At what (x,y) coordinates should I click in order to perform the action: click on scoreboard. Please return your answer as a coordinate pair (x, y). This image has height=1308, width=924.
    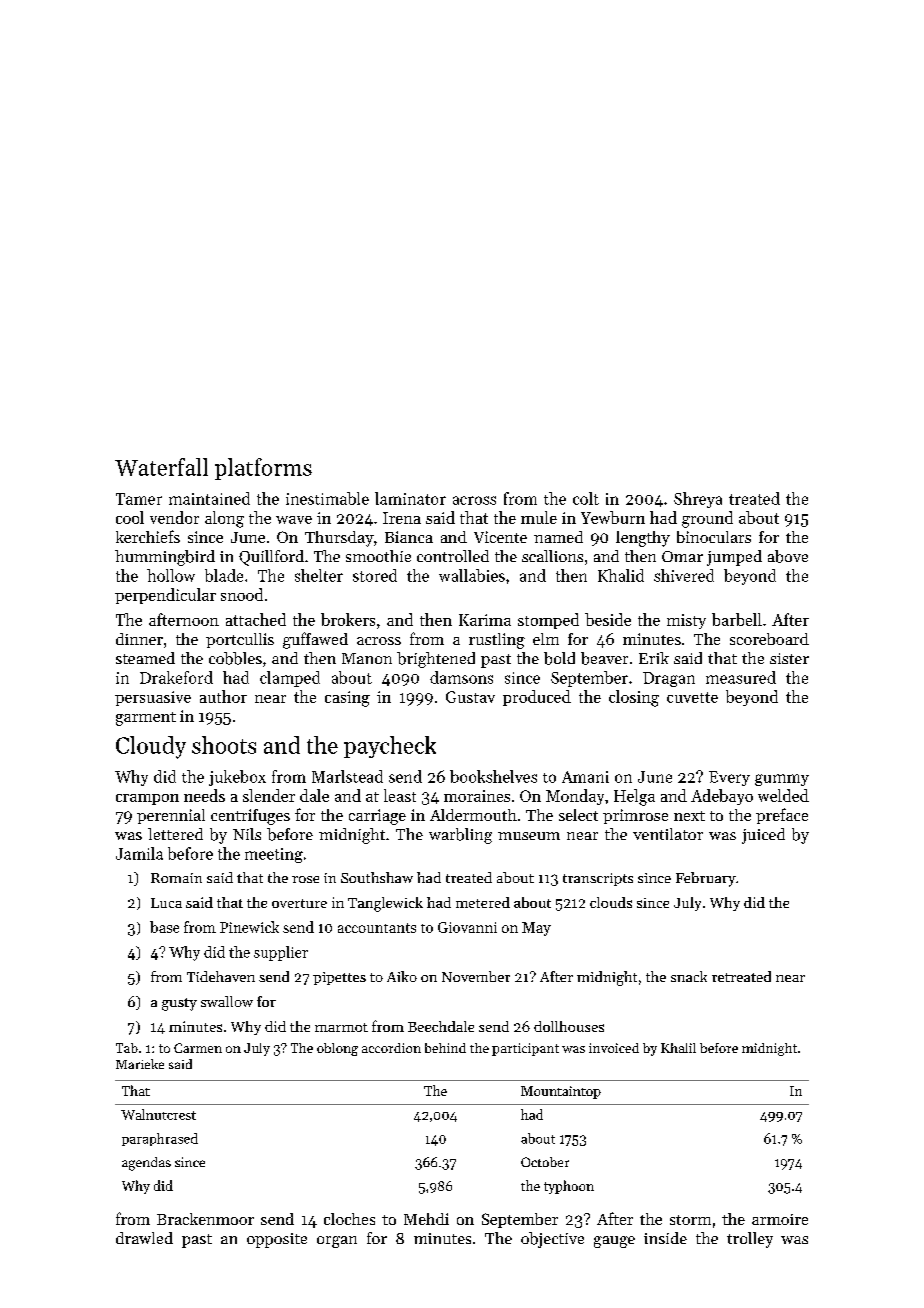
    Looking at the image, I should click on (769, 639).
